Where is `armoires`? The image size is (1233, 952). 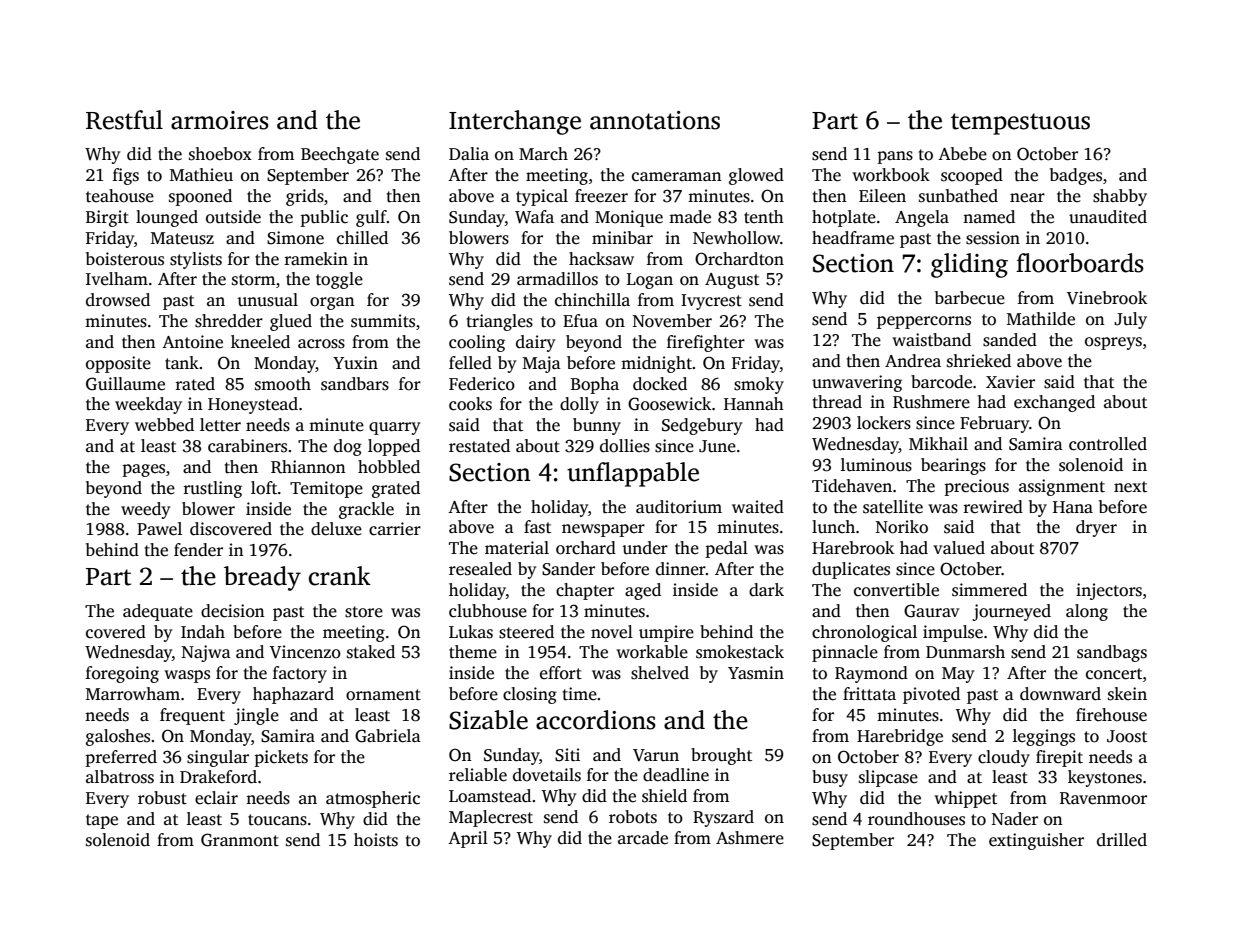 armoires is located at coordinates (220, 120).
